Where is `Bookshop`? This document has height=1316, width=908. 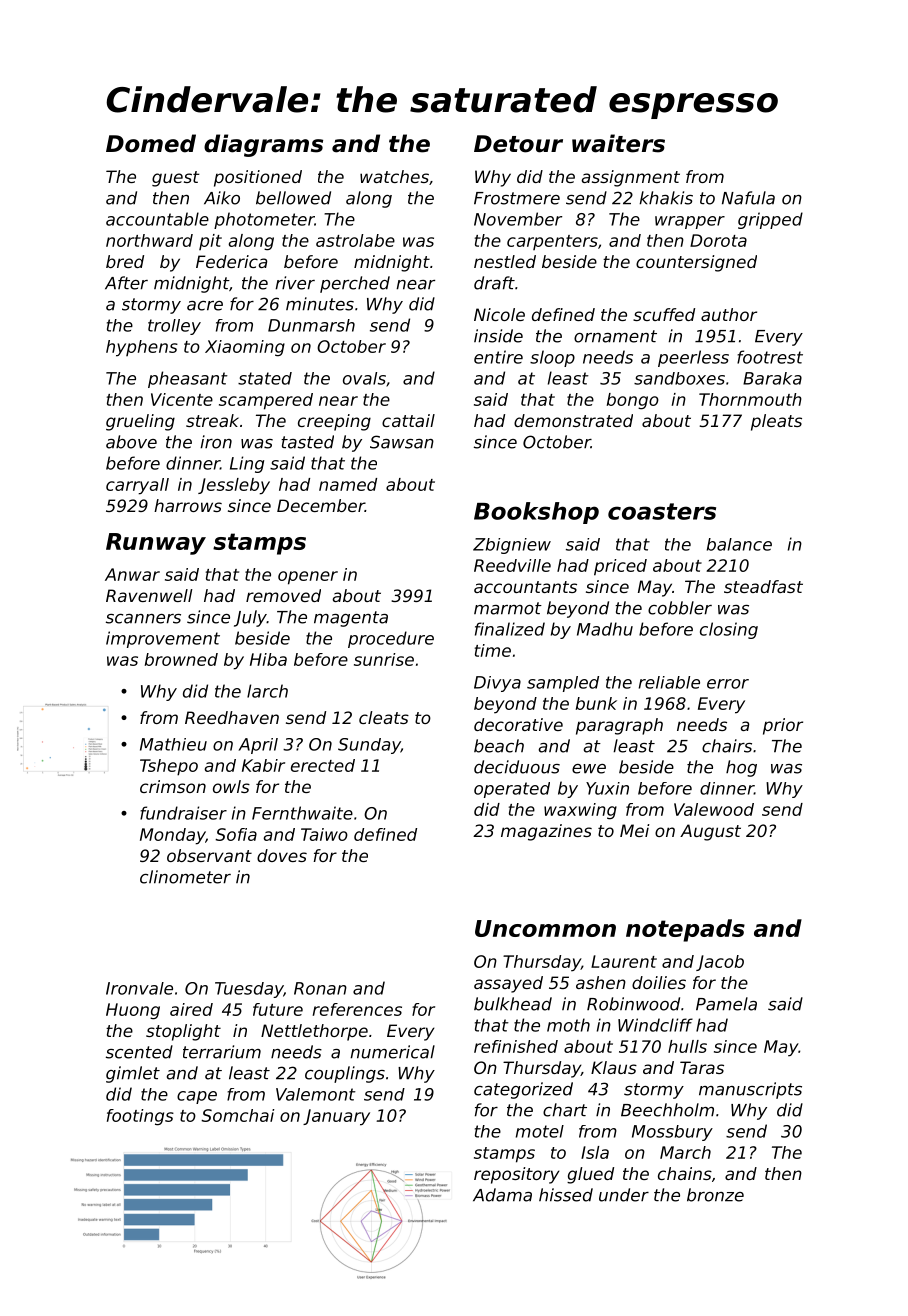
Bookshop is located at coordinates (536, 513).
